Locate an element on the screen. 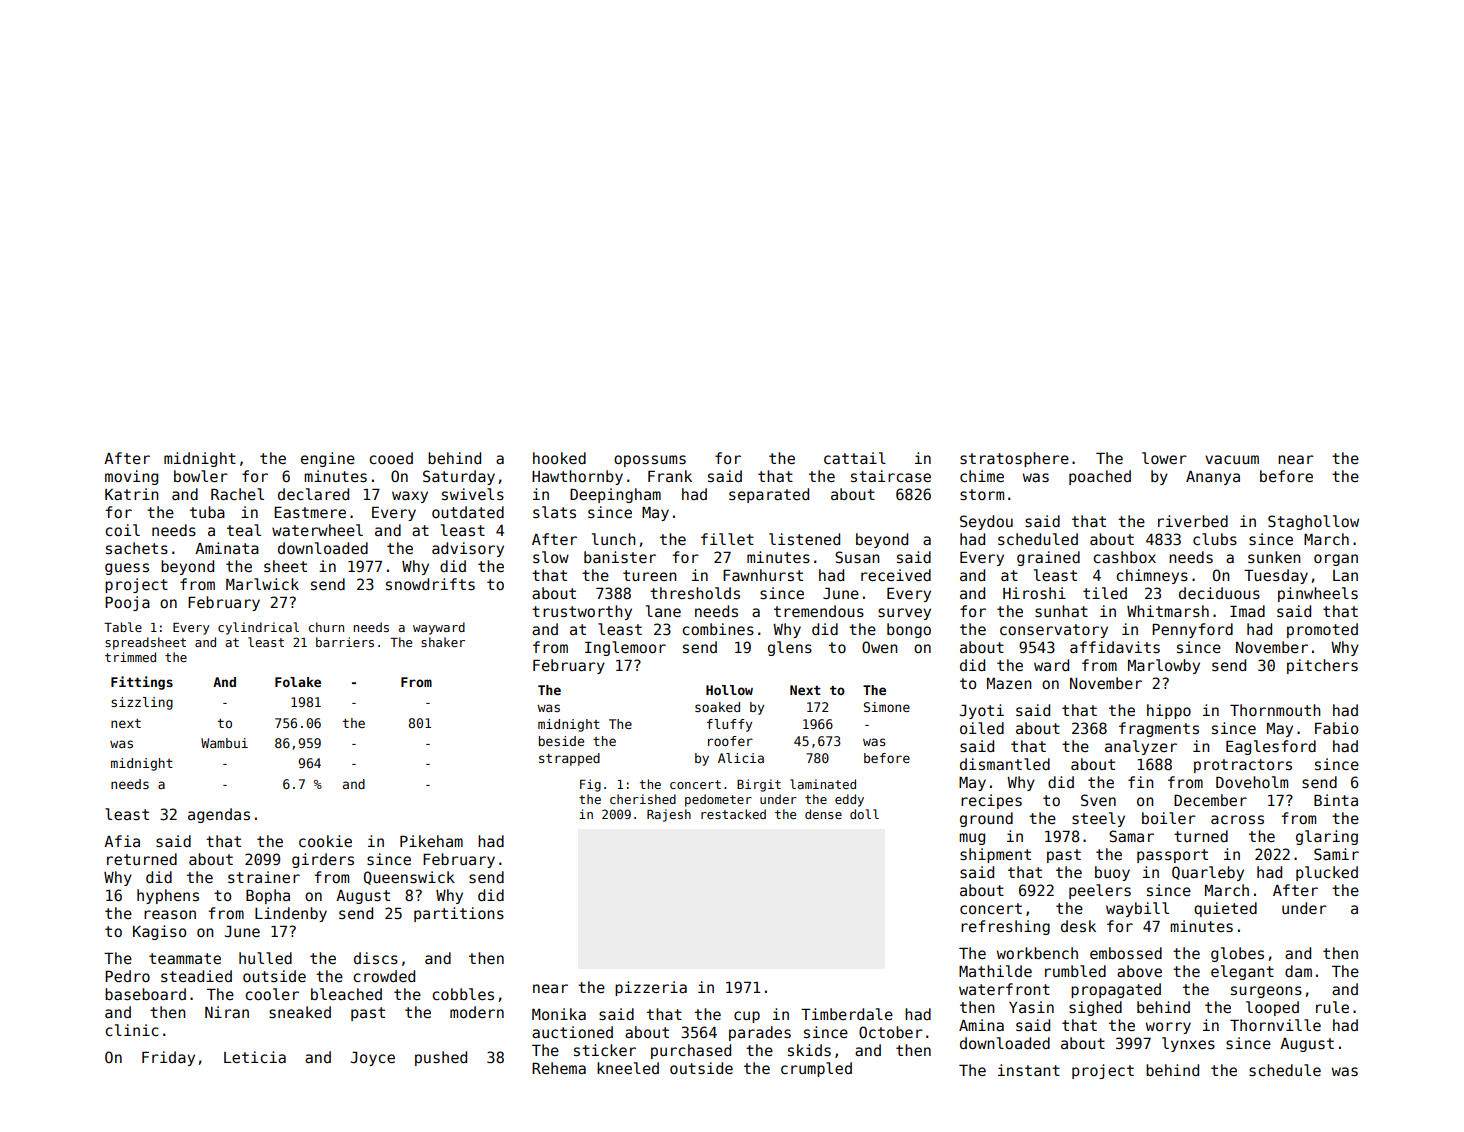 The image size is (1464, 1132). opossums is located at coordinates (650, 461).
